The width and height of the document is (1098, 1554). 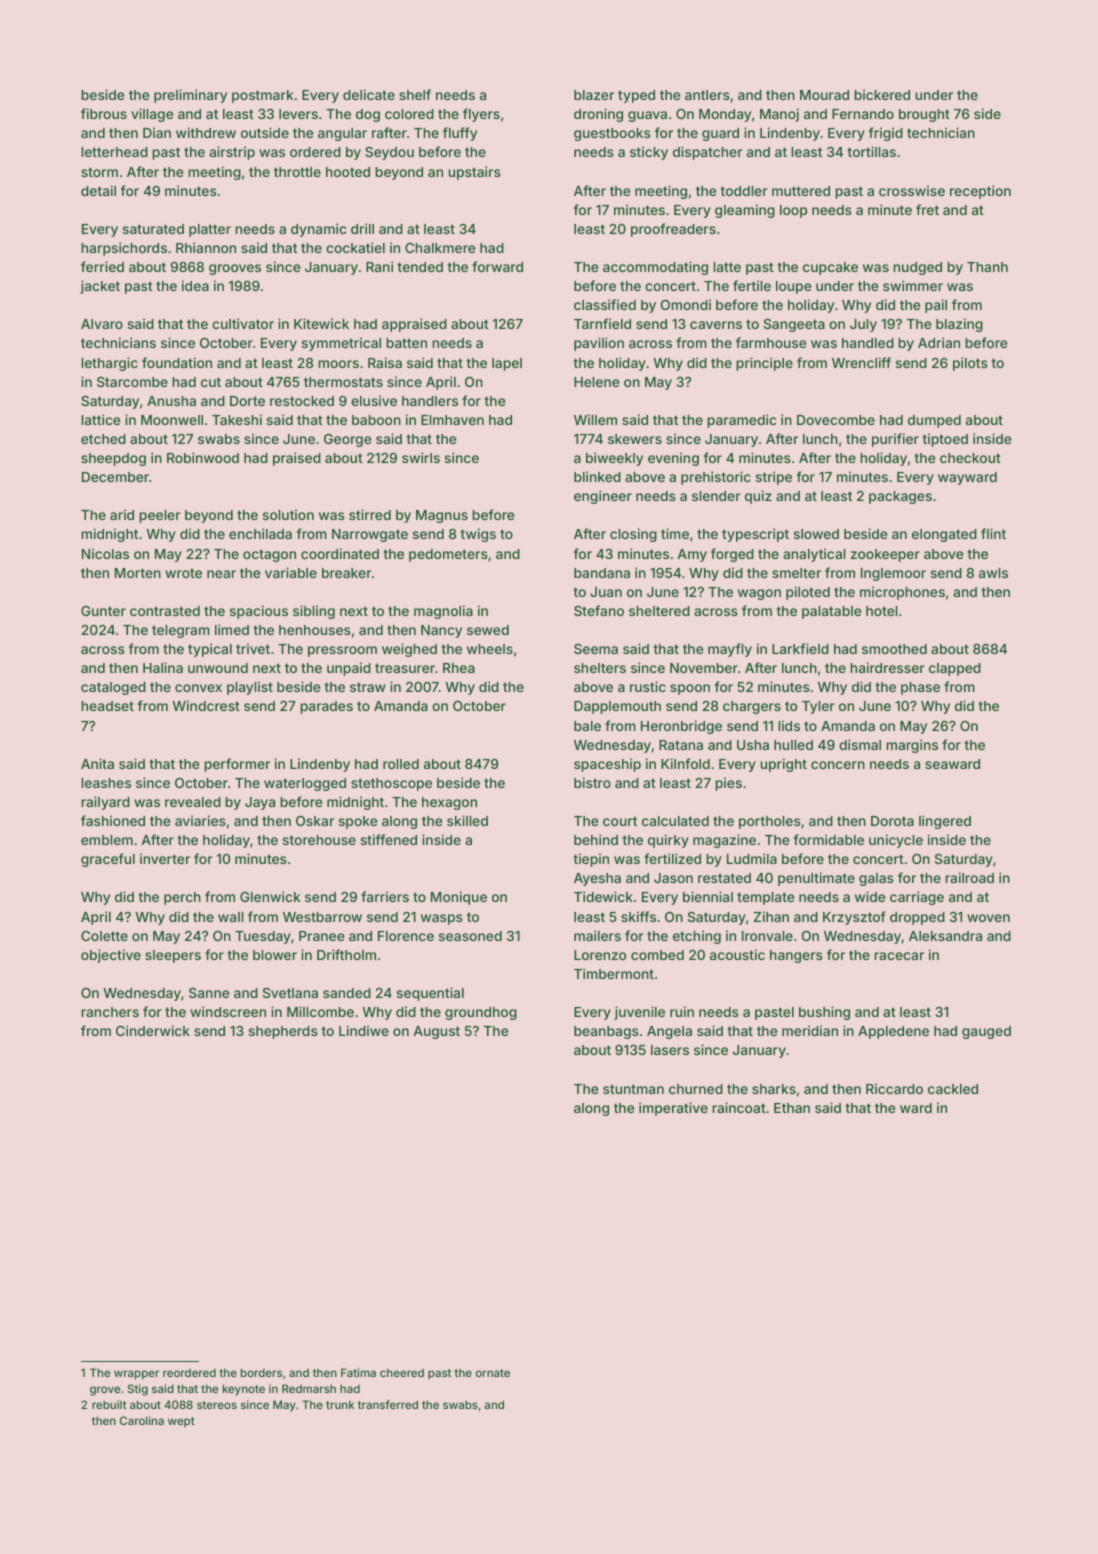 What do you see at coordinates (153, 1030) in the document?
I see `Cinderwick` at bounding box center [153, 1030].
